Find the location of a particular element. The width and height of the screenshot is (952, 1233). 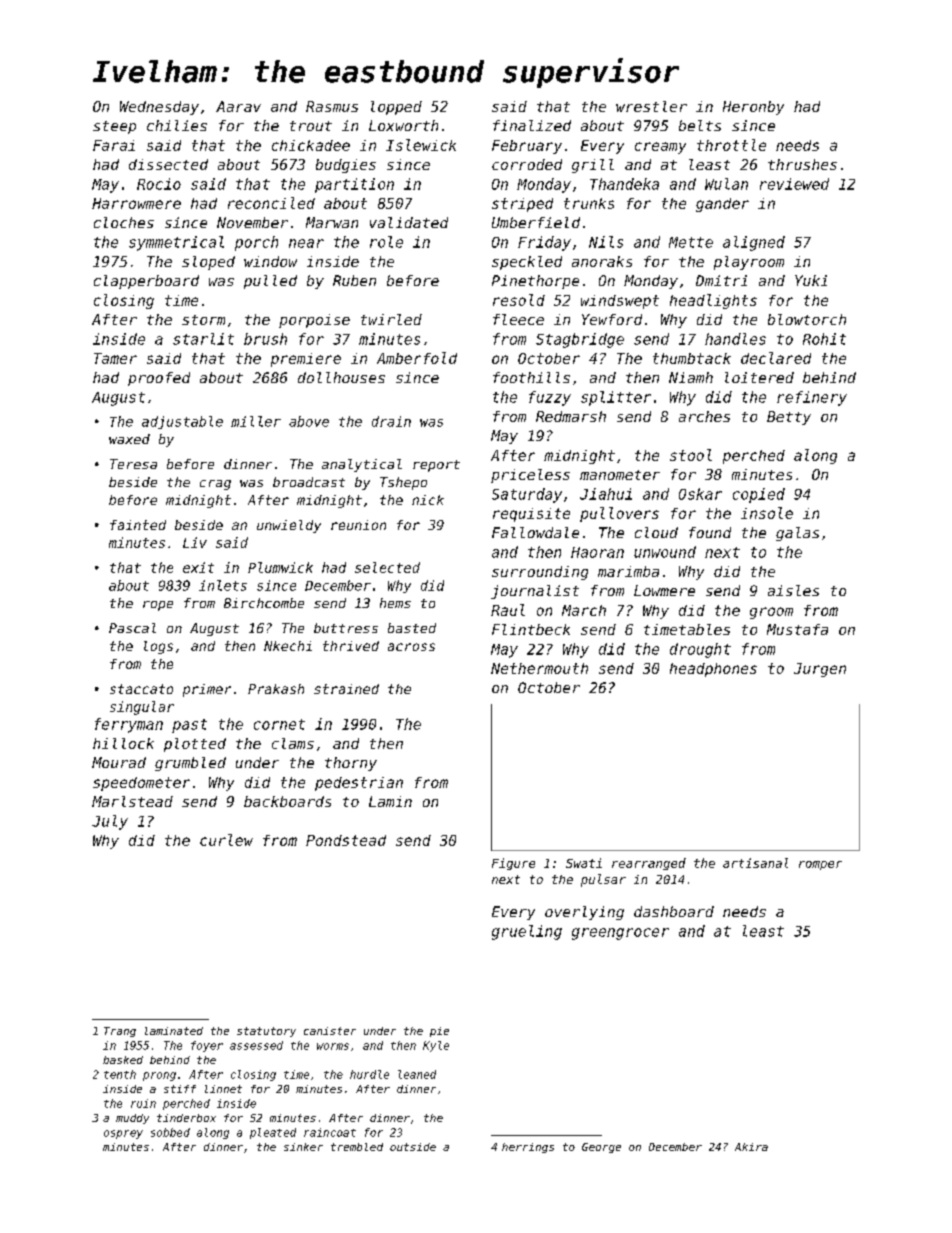

Figure is located at coordinates (513, 864).
